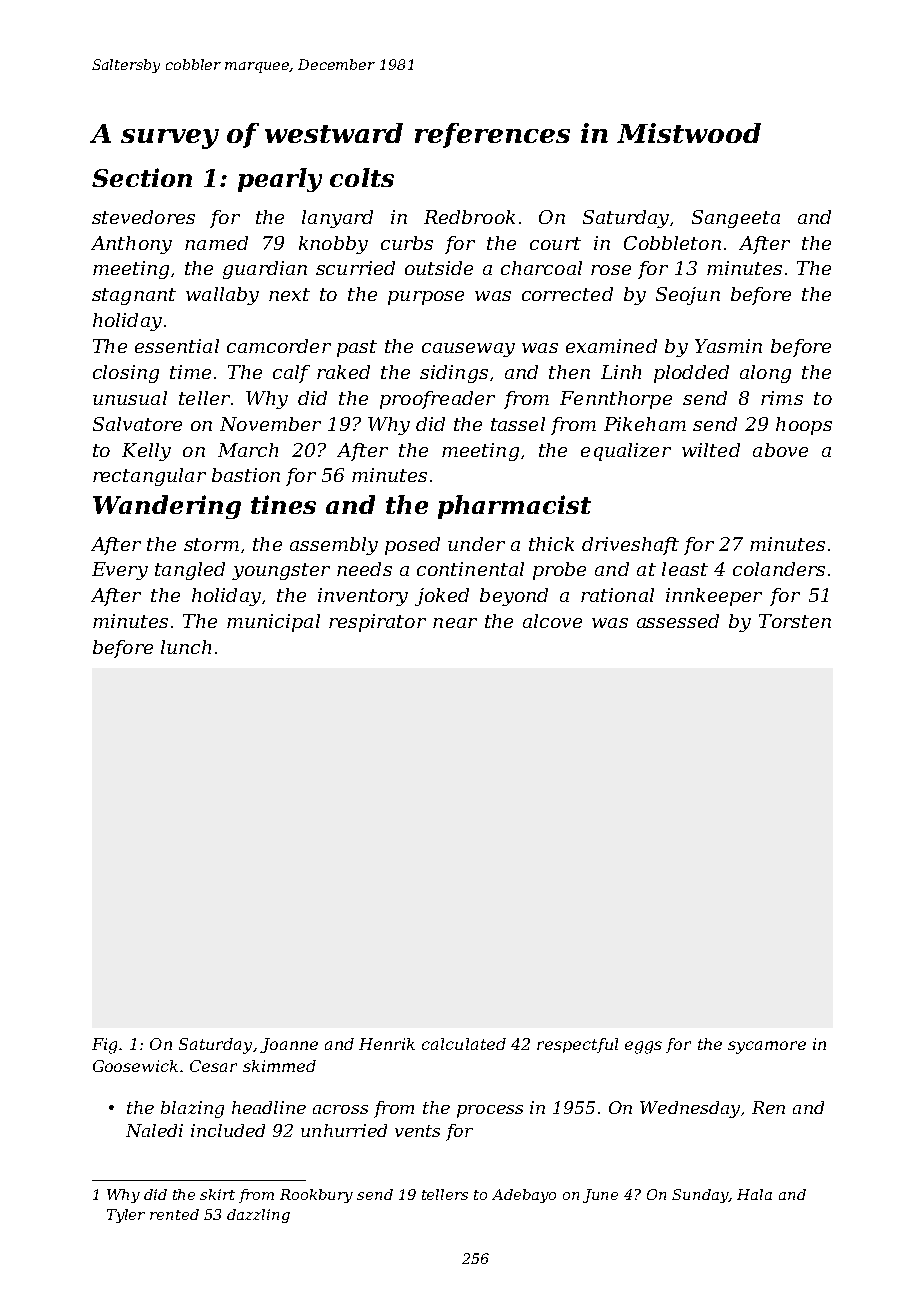 The height and width of the document is (1308, 924). I want to click on tines, so click(283, 504).
